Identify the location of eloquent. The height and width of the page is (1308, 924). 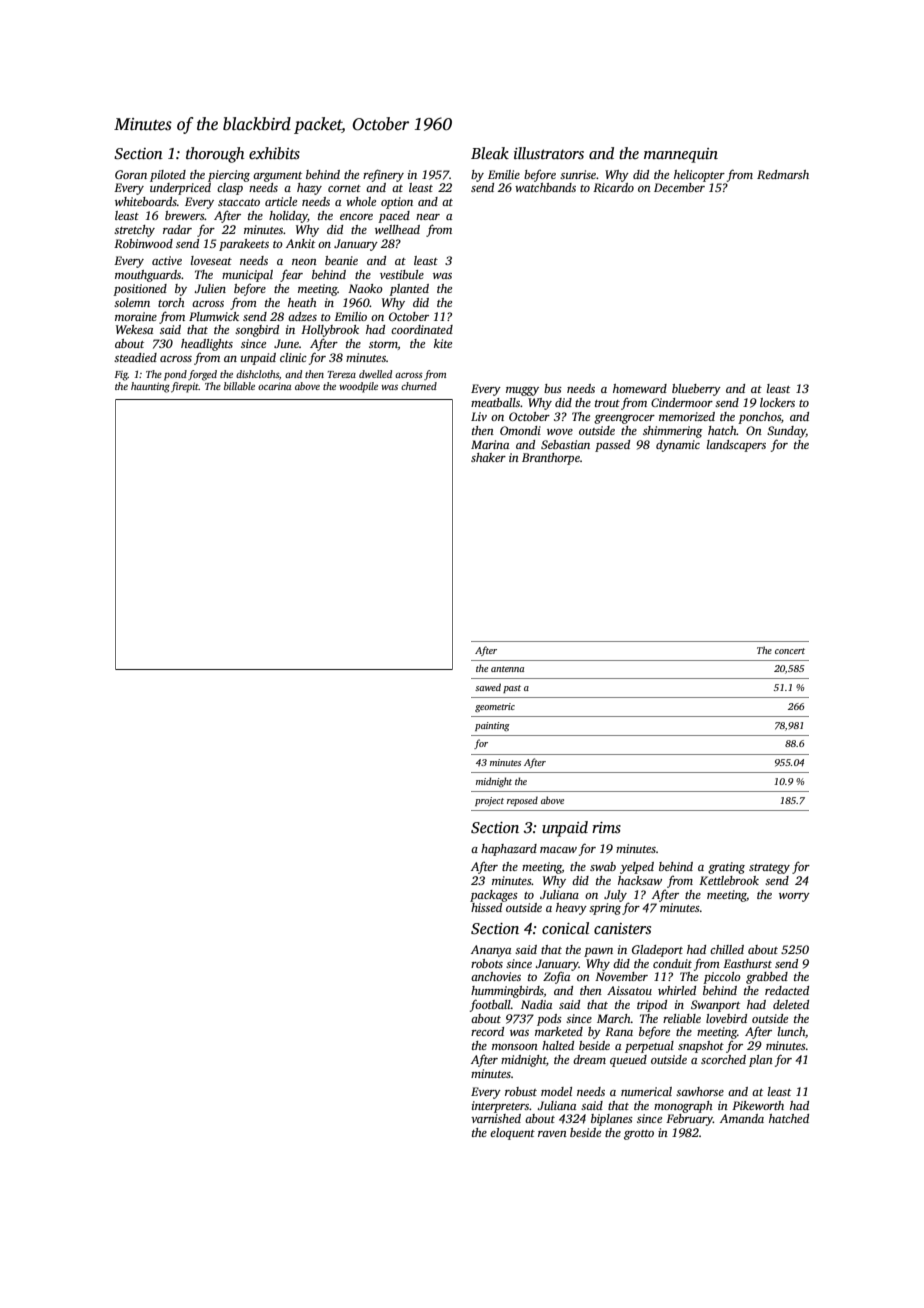
(512, 1134).
